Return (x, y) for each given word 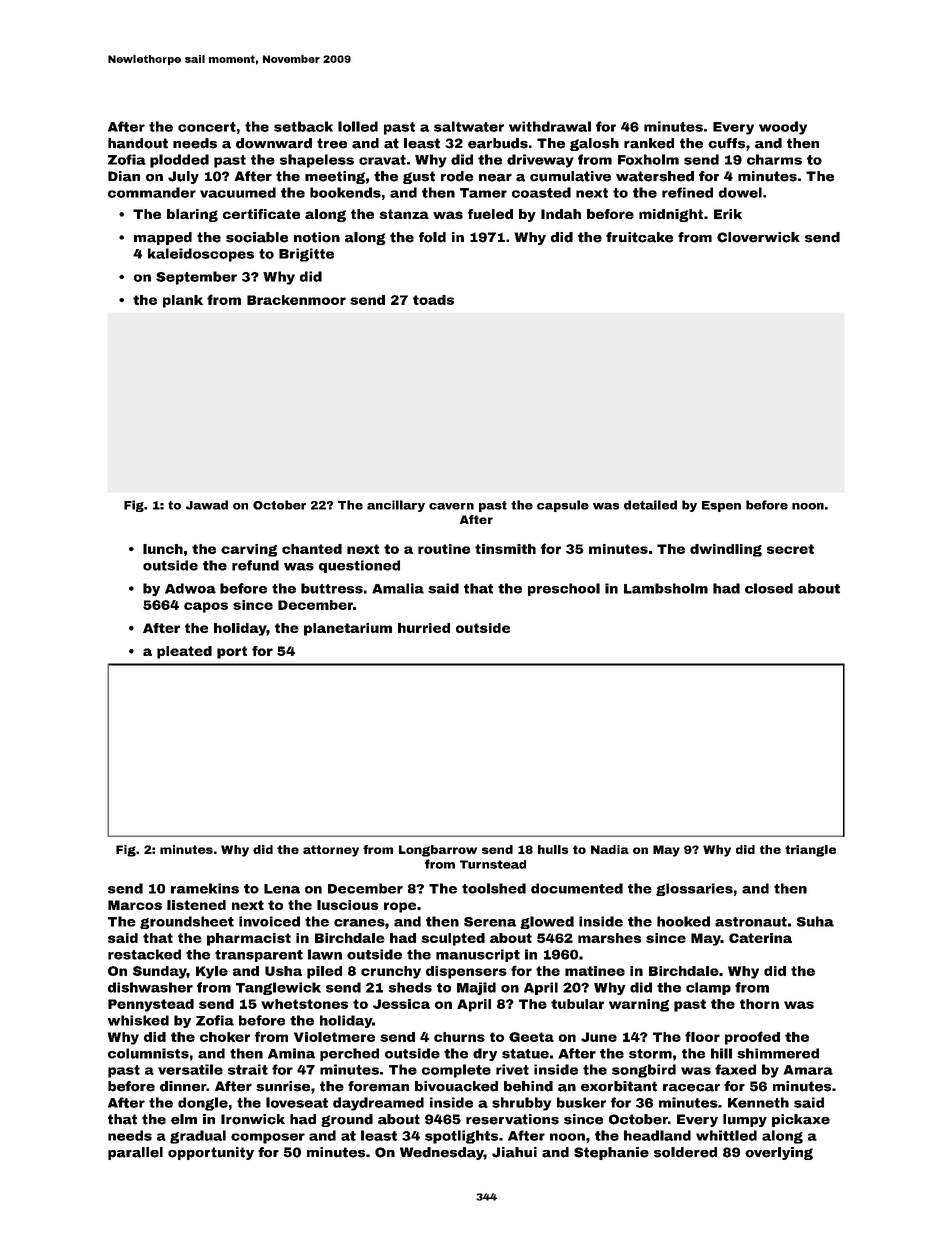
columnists (148, 1053)
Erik (728, 214)
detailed (650, 505)
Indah (561, 214)
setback (303, 126)
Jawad (207, 505)
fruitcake (639, 237)
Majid (476, 988)
